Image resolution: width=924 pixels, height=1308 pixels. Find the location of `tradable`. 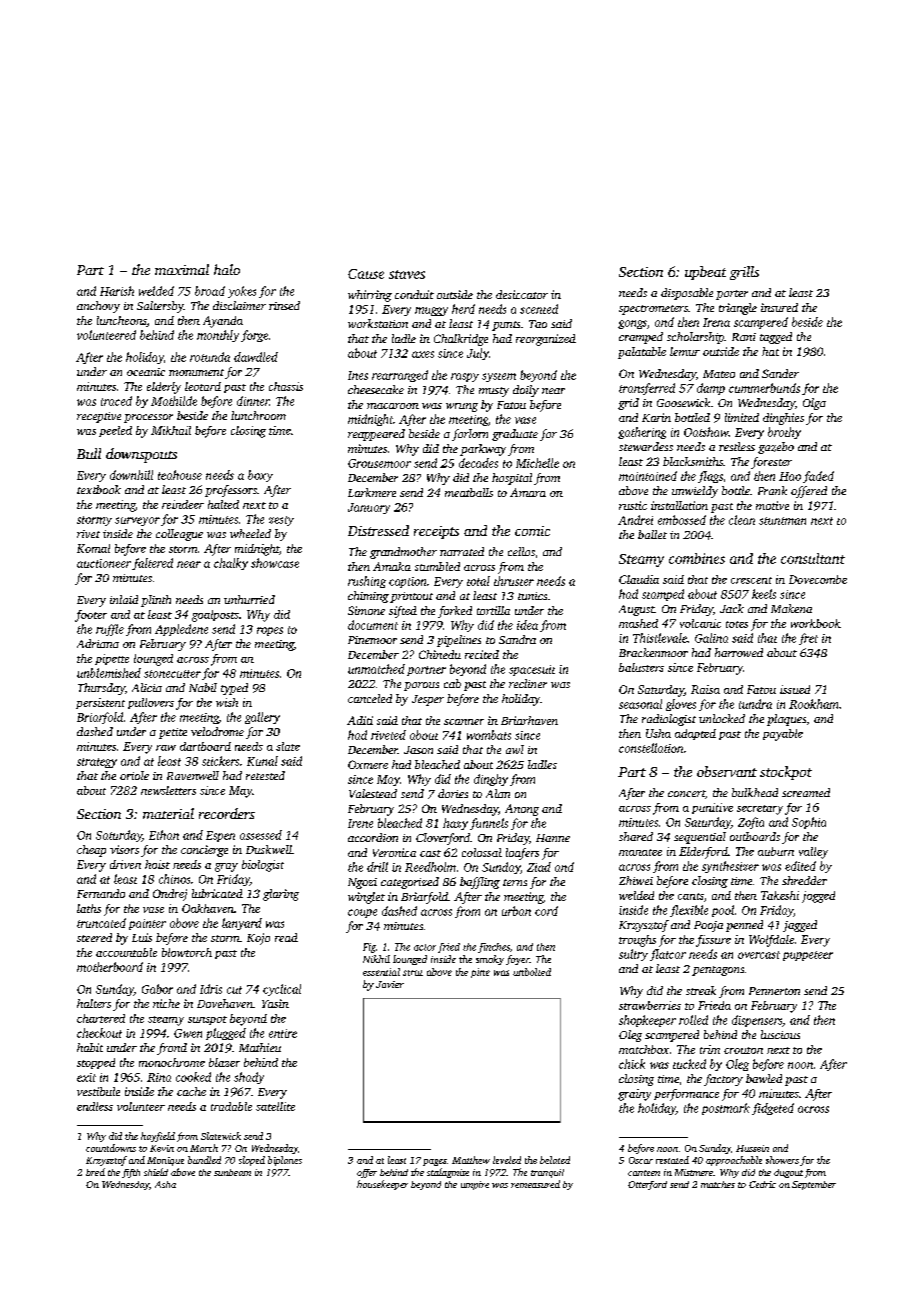

tradable is located at coordinates (231, 1106).
